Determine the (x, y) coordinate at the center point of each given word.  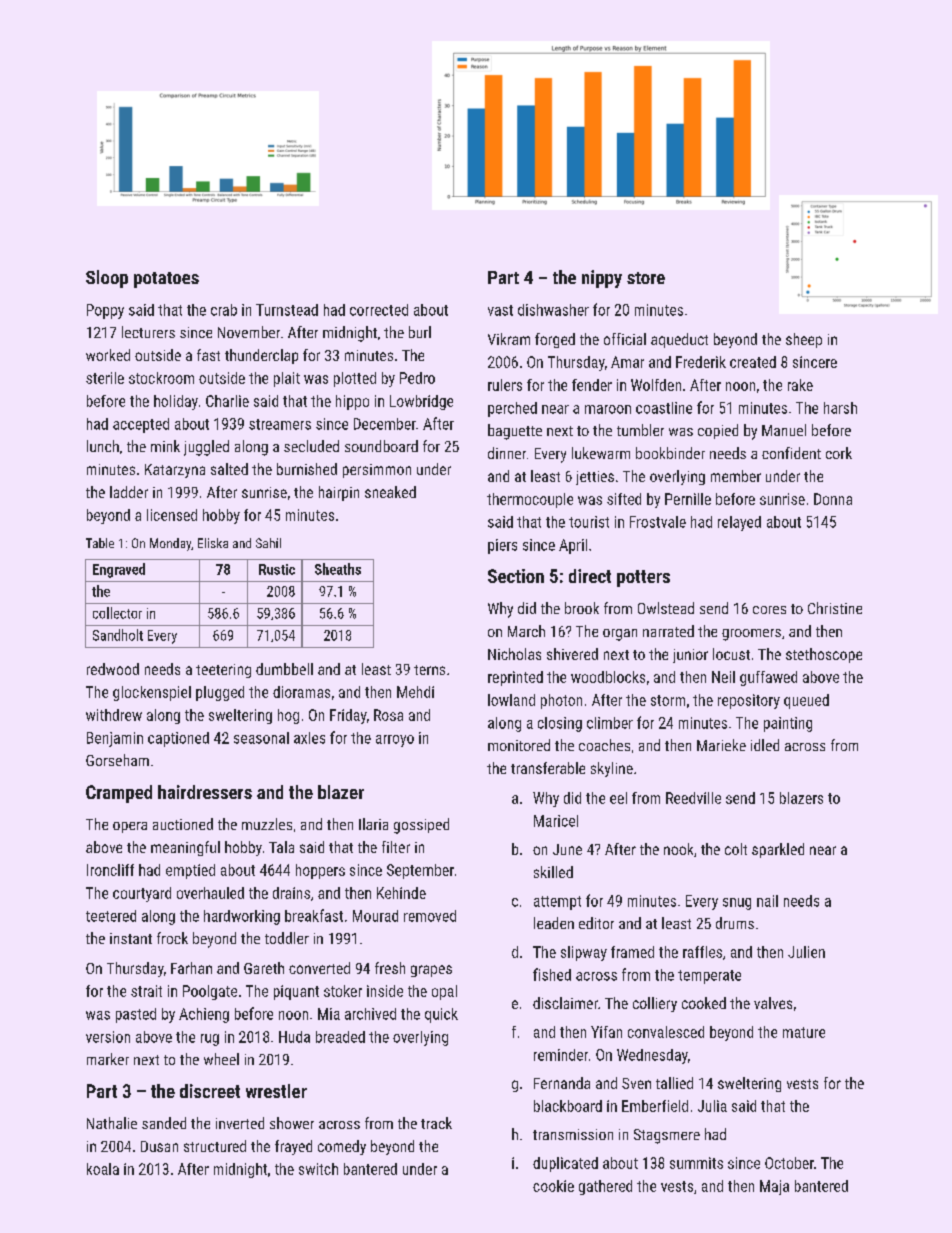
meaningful (185, 848)
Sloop (107, 279)
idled (765, 745)
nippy (602, 279)
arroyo (395, 741)
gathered (605, 1187)
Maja (774, 1187)
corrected (379, 310)
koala (103, 1169)
